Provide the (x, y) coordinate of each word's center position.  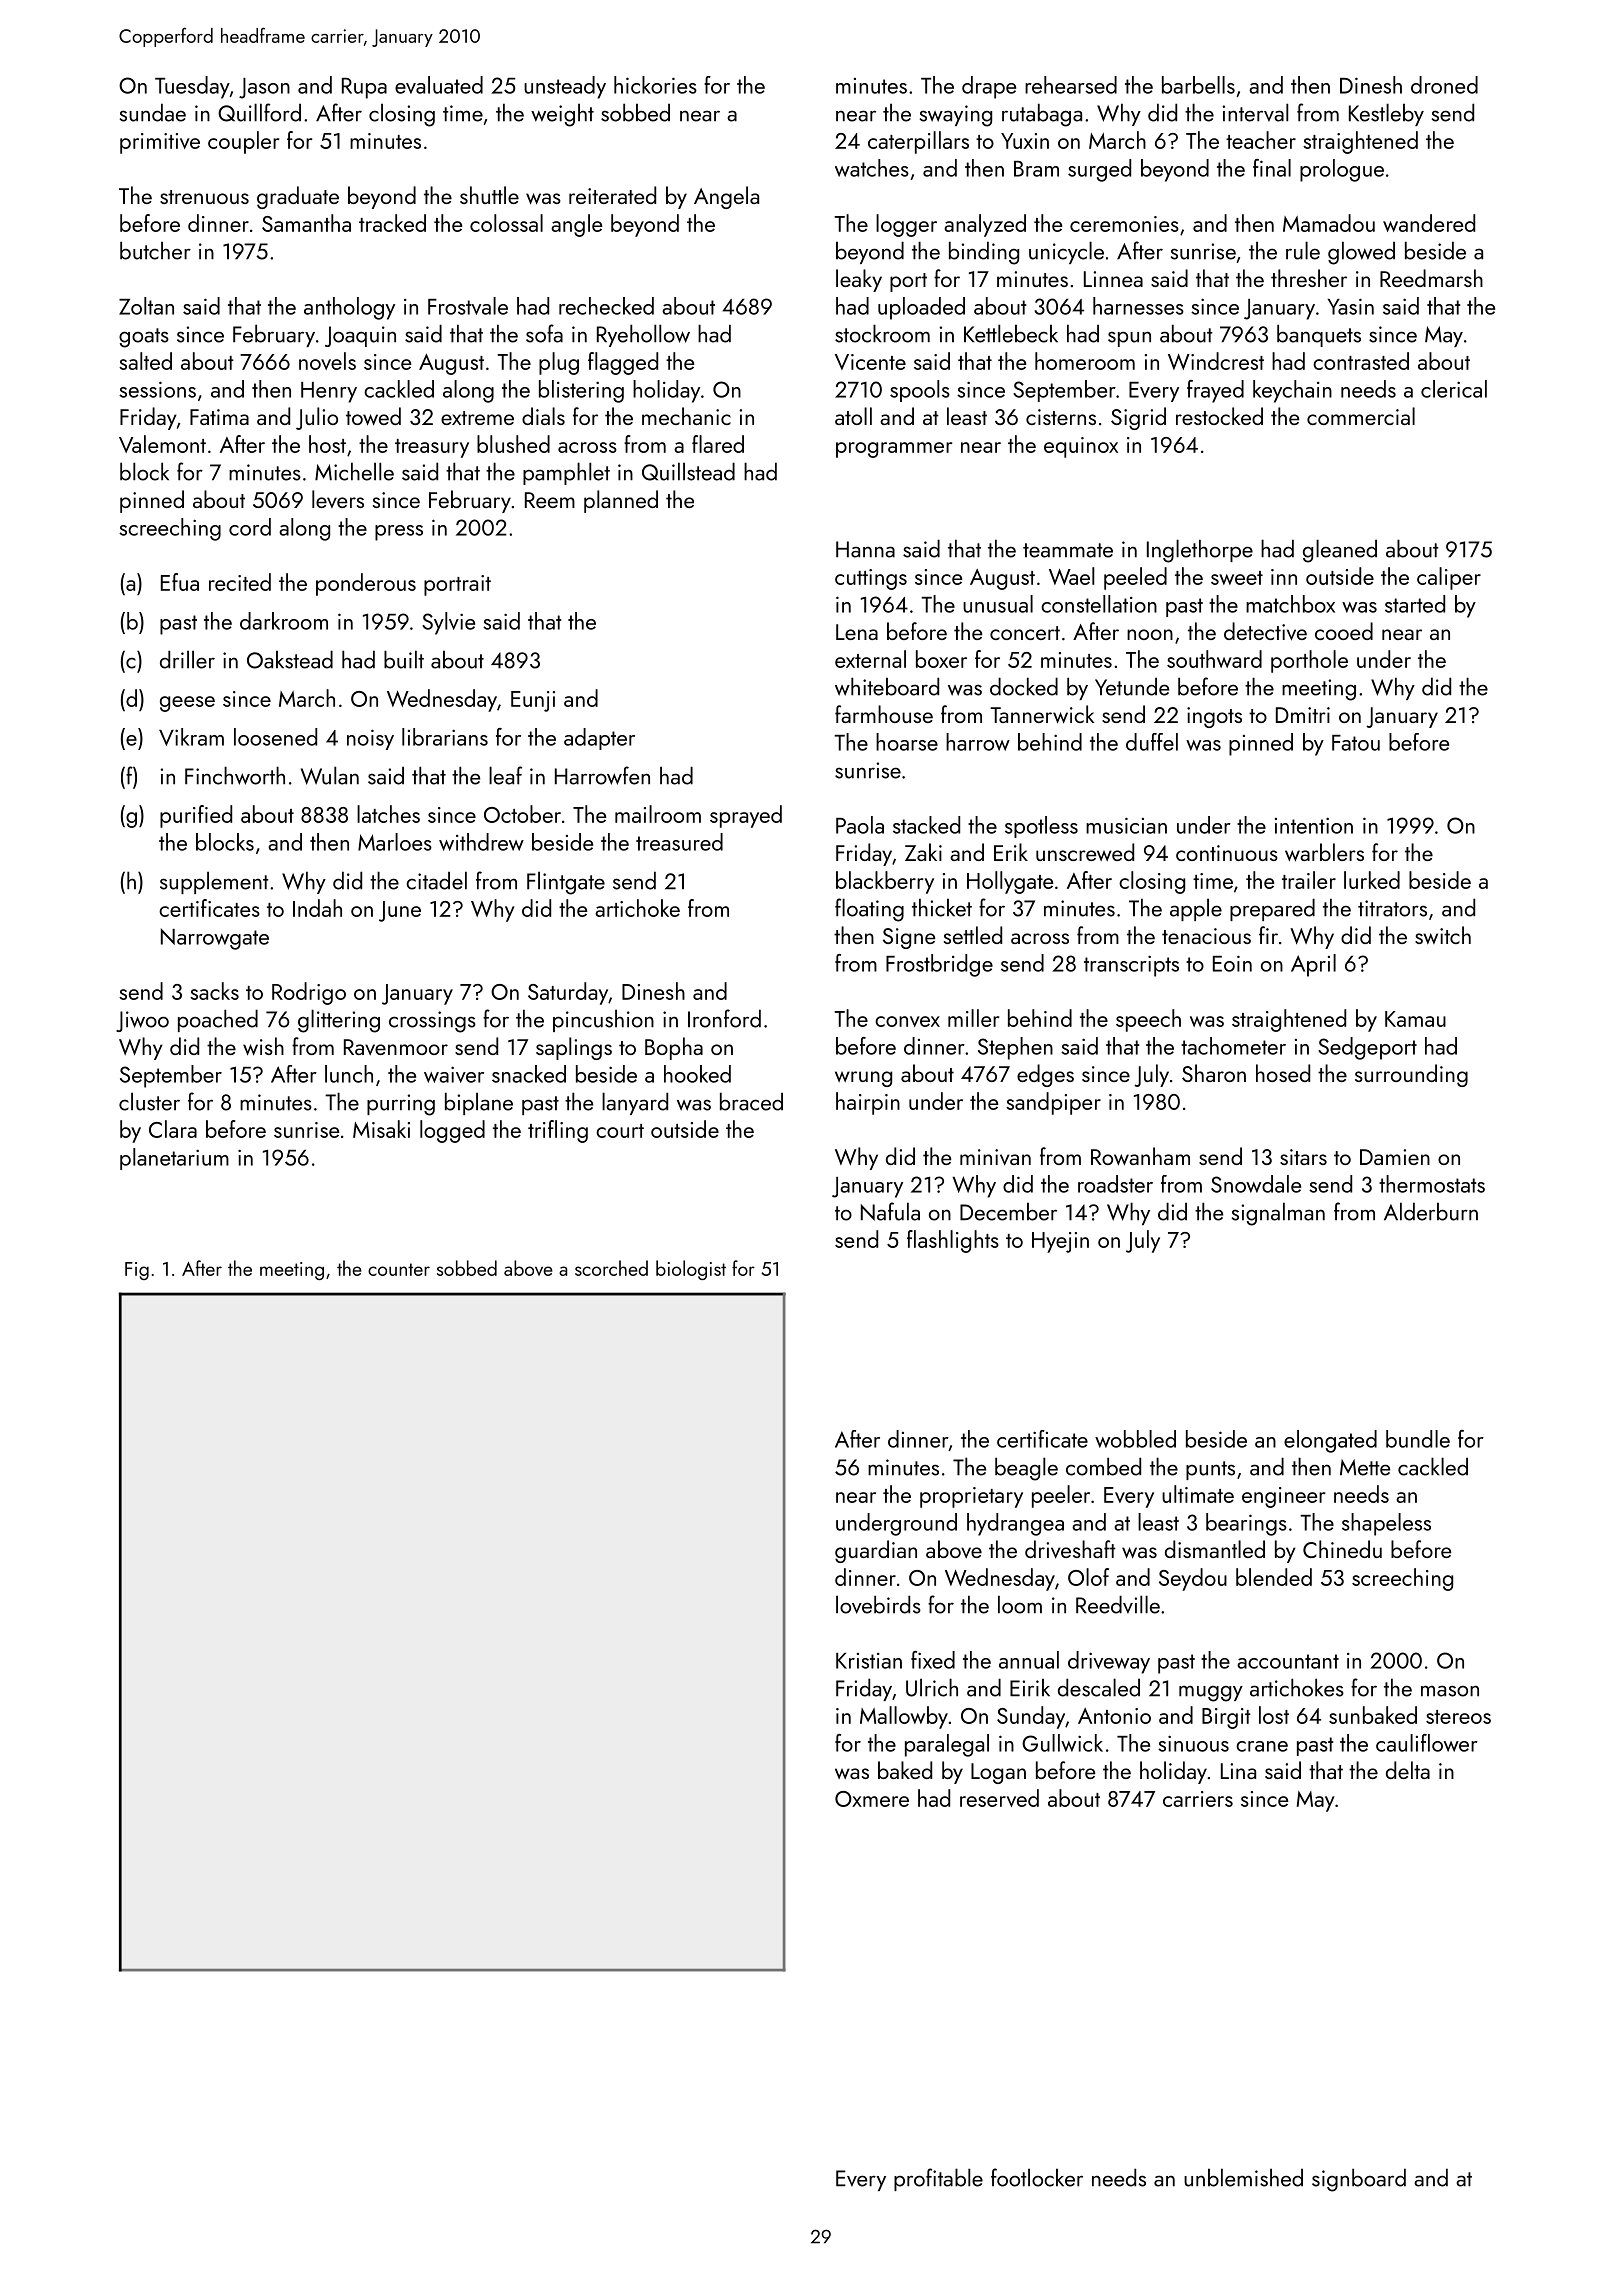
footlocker (1037, 2177)
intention (1314, 825)
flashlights (953, 1241)
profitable (938, 2179)
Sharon (1214, 1073)
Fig (137, 1271)
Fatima (219, 417)
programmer (894, 450)
